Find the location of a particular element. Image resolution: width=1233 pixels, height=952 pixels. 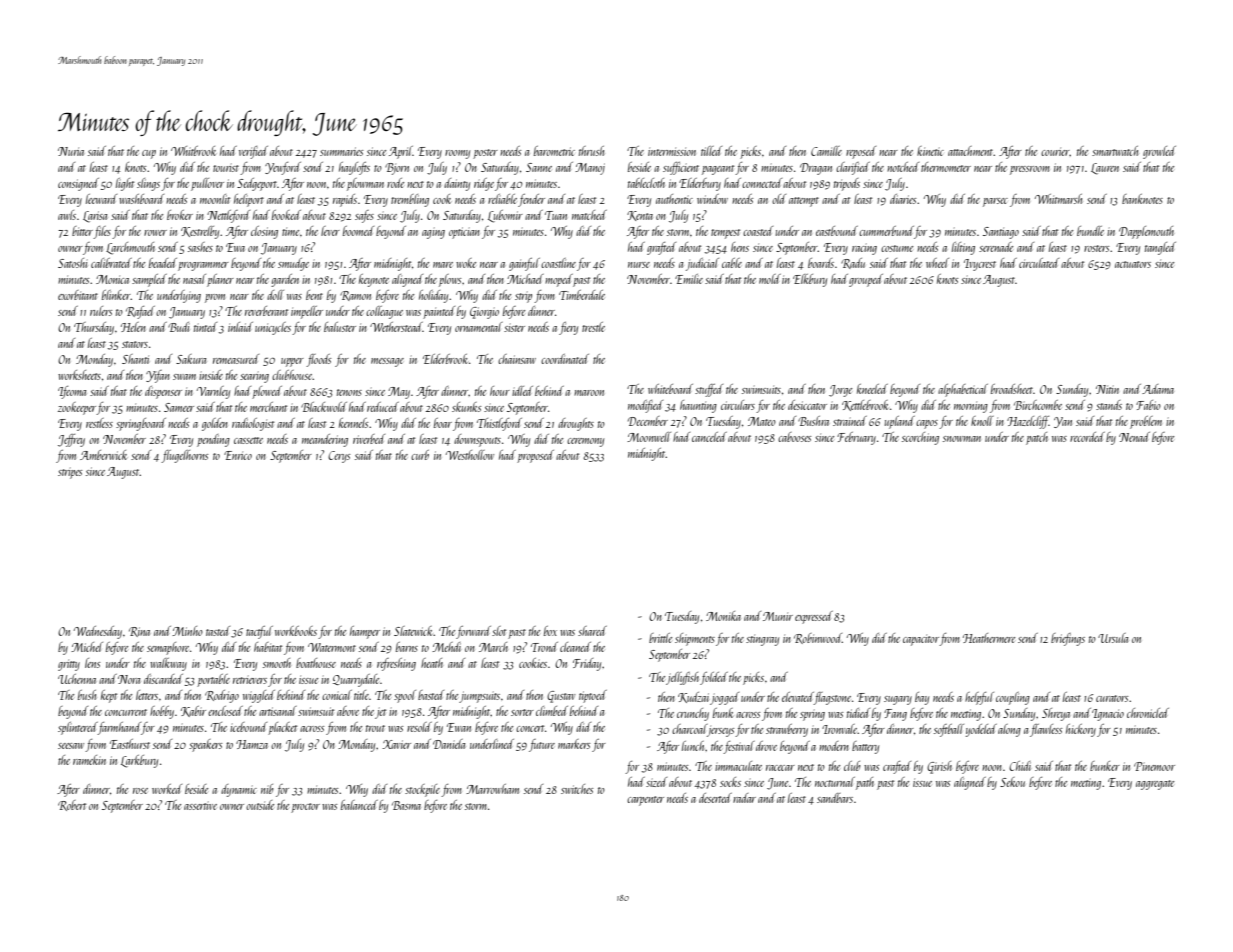

future is located at coordinates (542, 745).
